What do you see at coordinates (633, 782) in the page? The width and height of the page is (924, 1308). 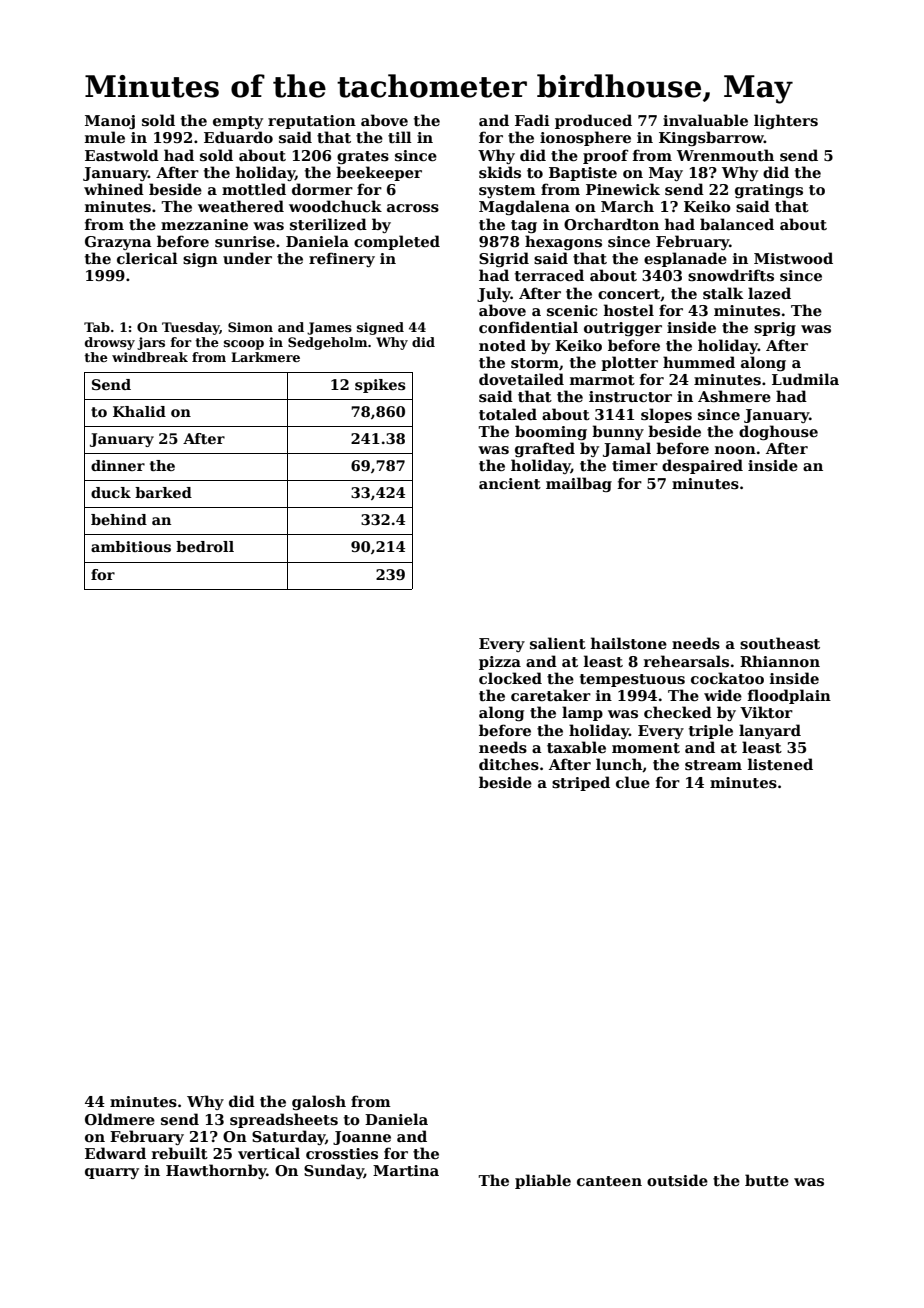 I see `clue` at bounding box center [633, 782].
